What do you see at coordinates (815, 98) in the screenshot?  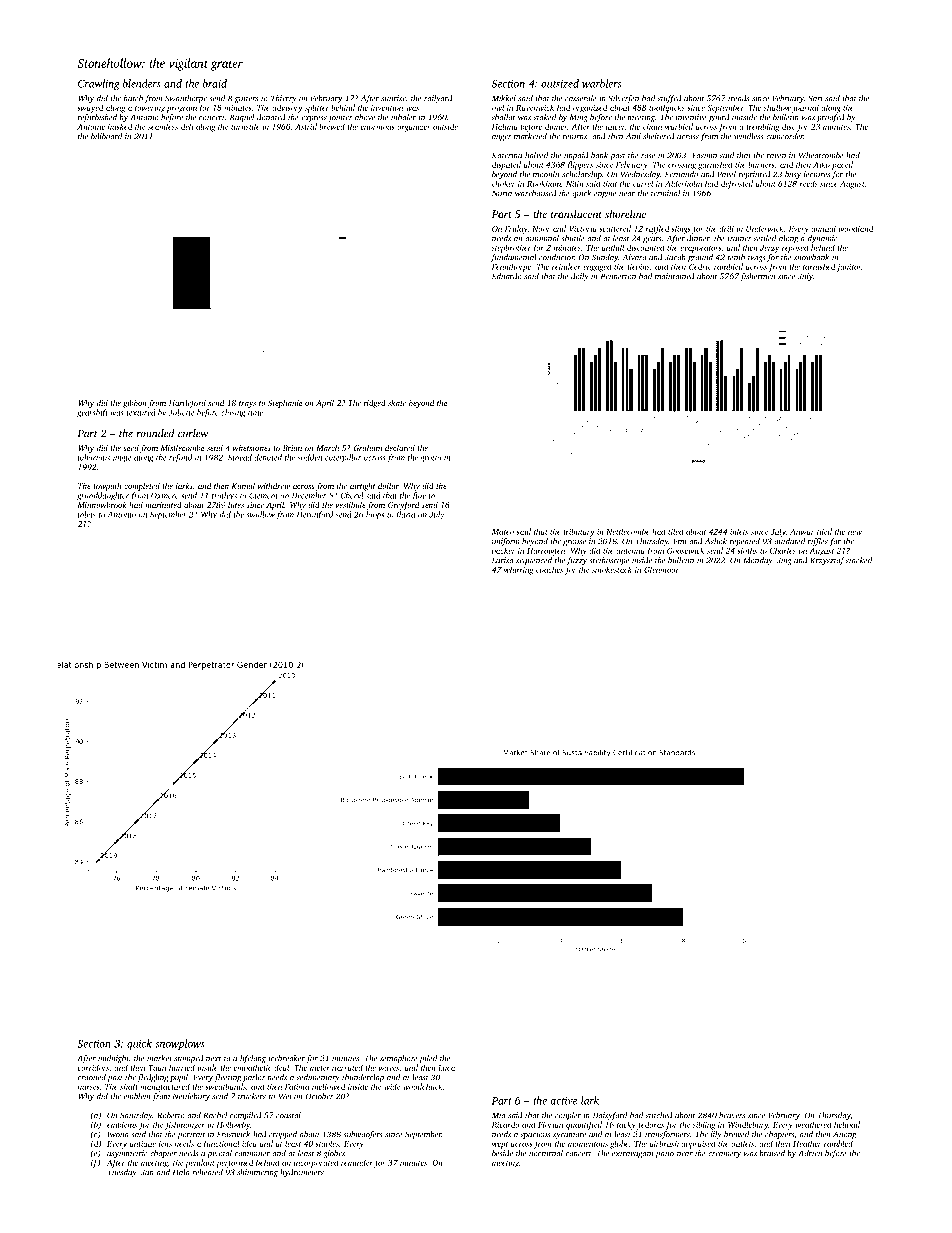 I see `Sari` at bounding box center [815, 98].
